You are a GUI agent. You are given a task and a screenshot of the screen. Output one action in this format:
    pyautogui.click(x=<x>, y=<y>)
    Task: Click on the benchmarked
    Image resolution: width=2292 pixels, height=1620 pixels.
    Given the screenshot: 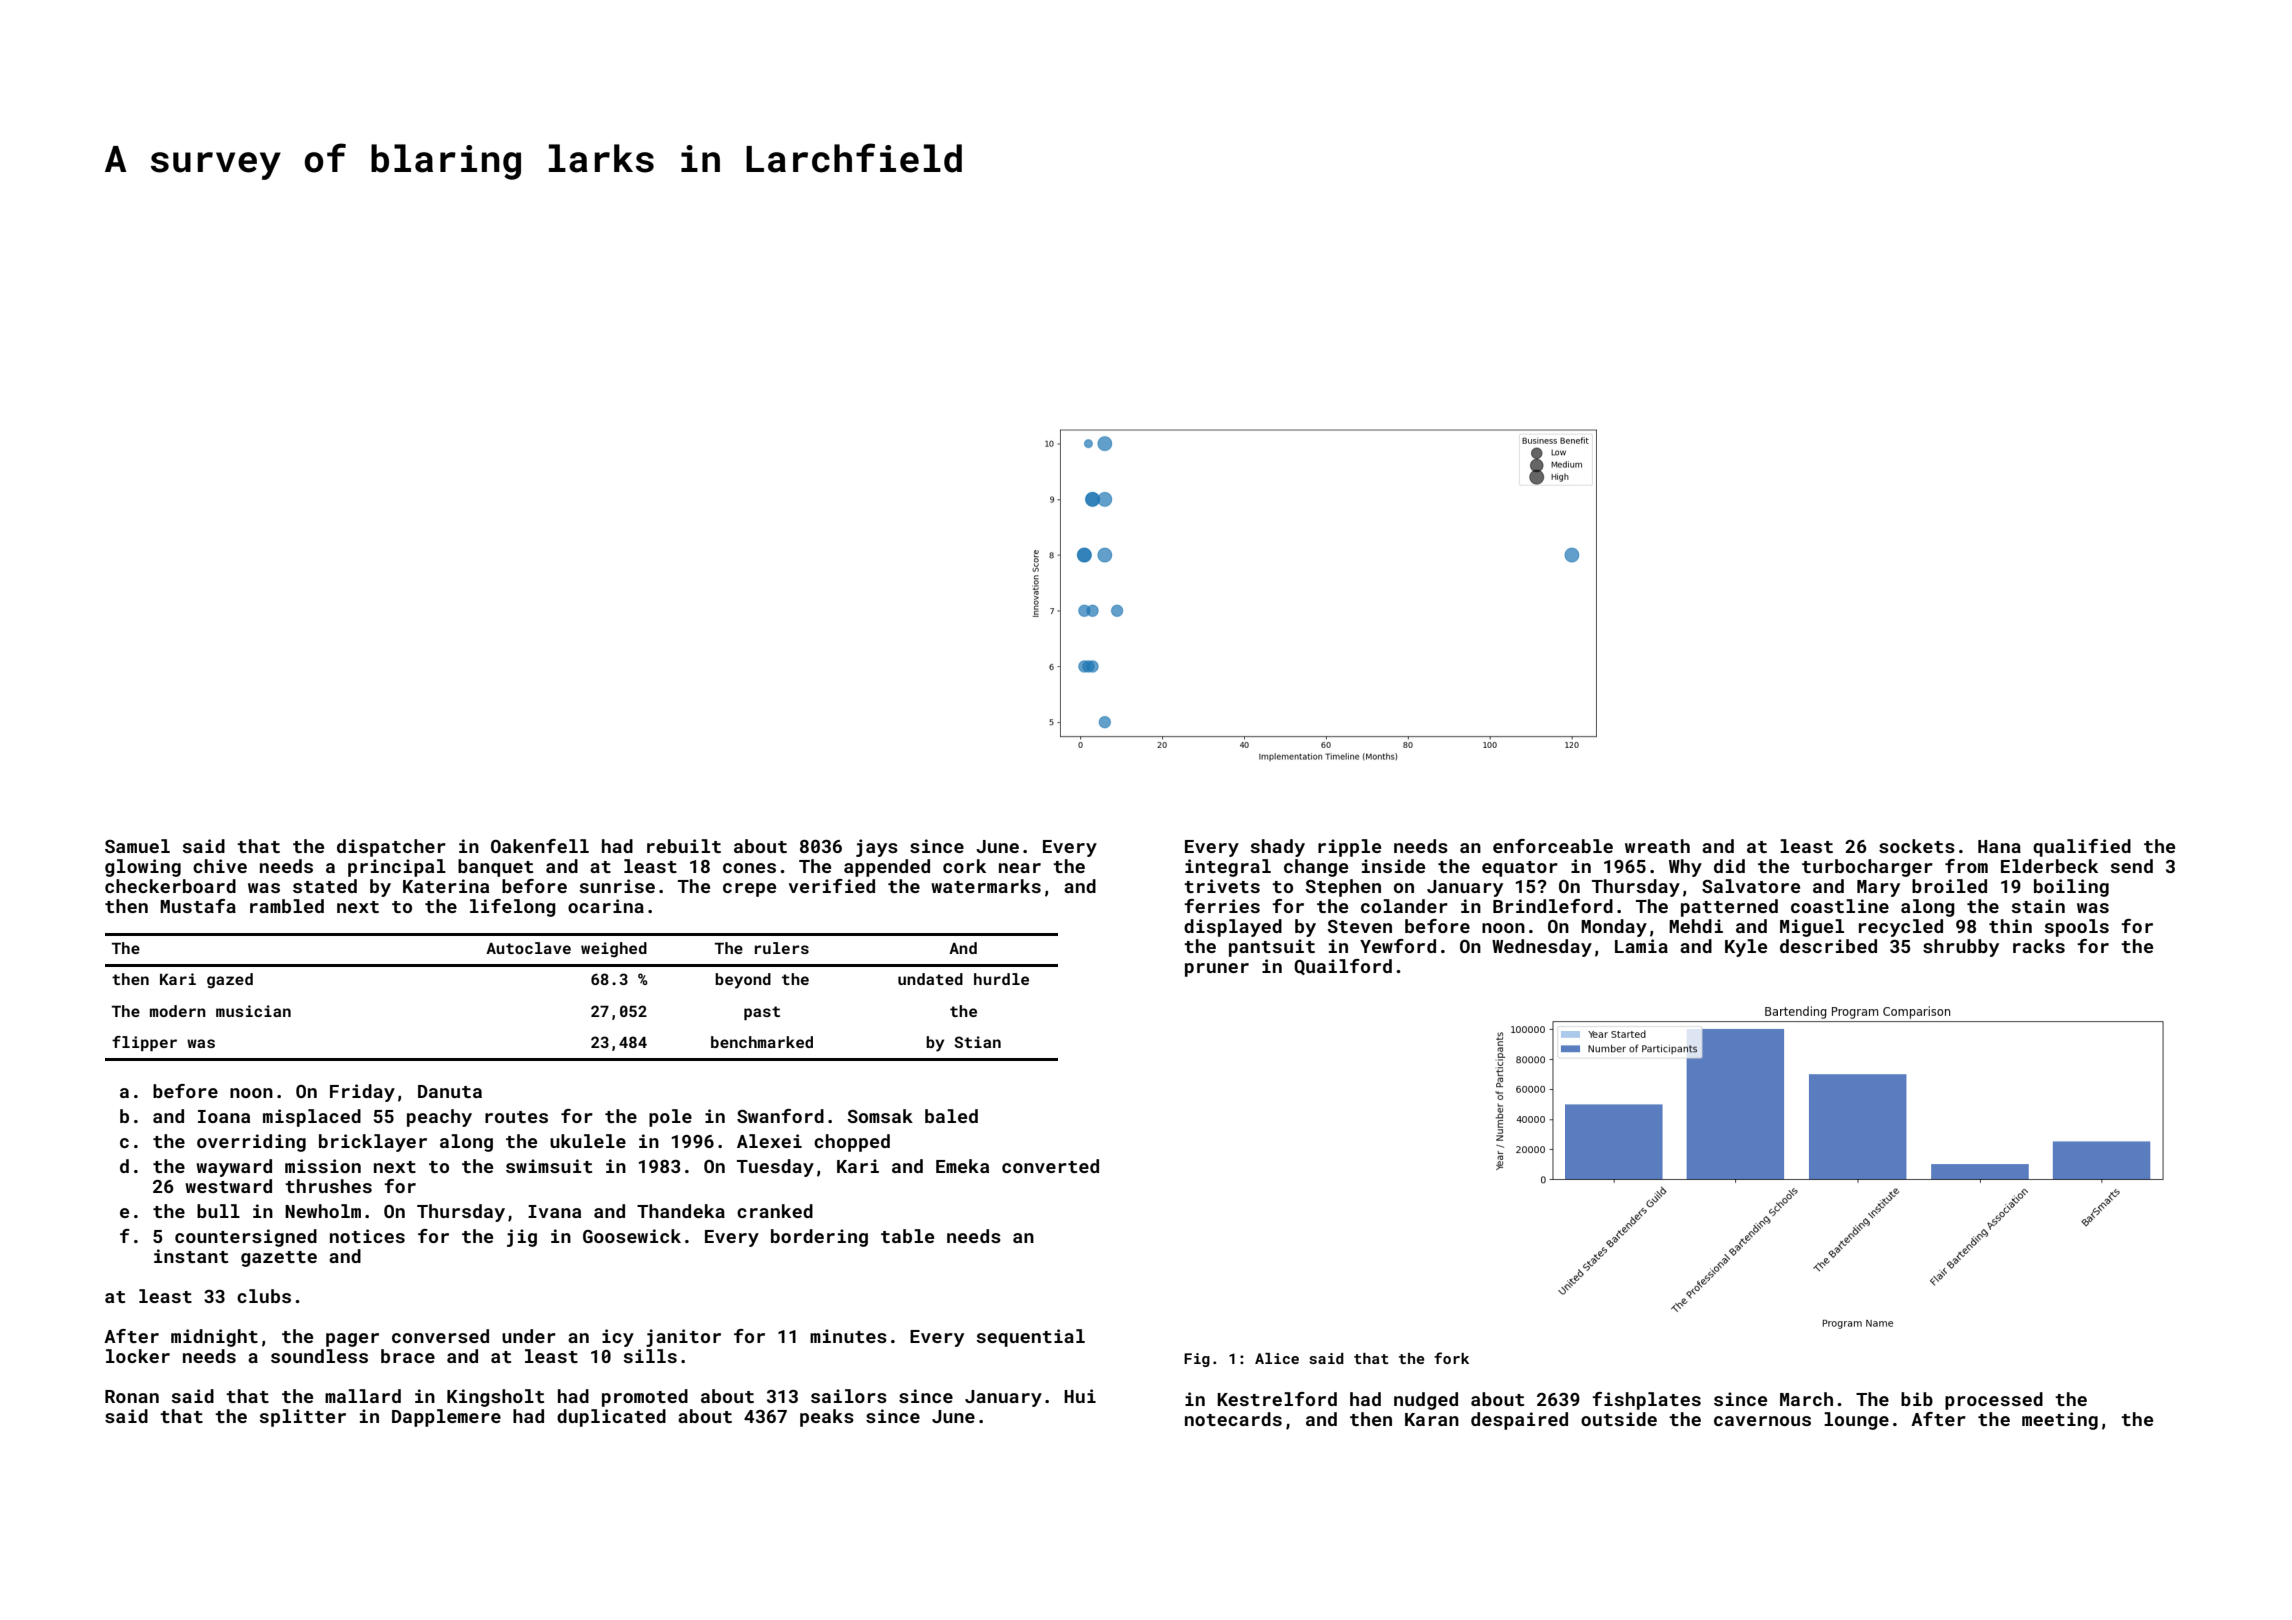 What is the action you would take?
    pyautogui.click(x=762, y=1042)
